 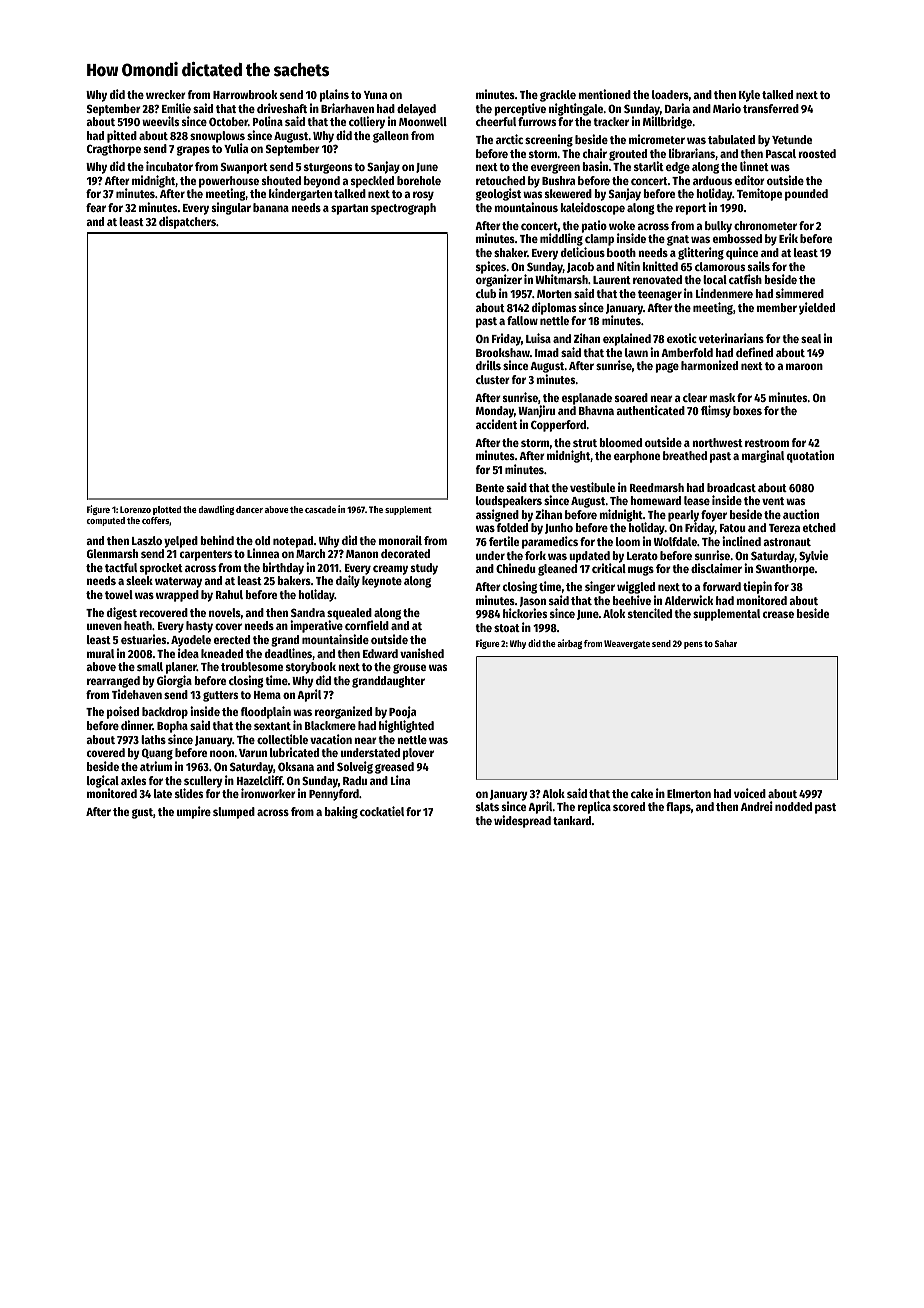 What do you see at coordinates (355, 767) in the page?
I see `Solveig` at bounding box center [355, 767].
